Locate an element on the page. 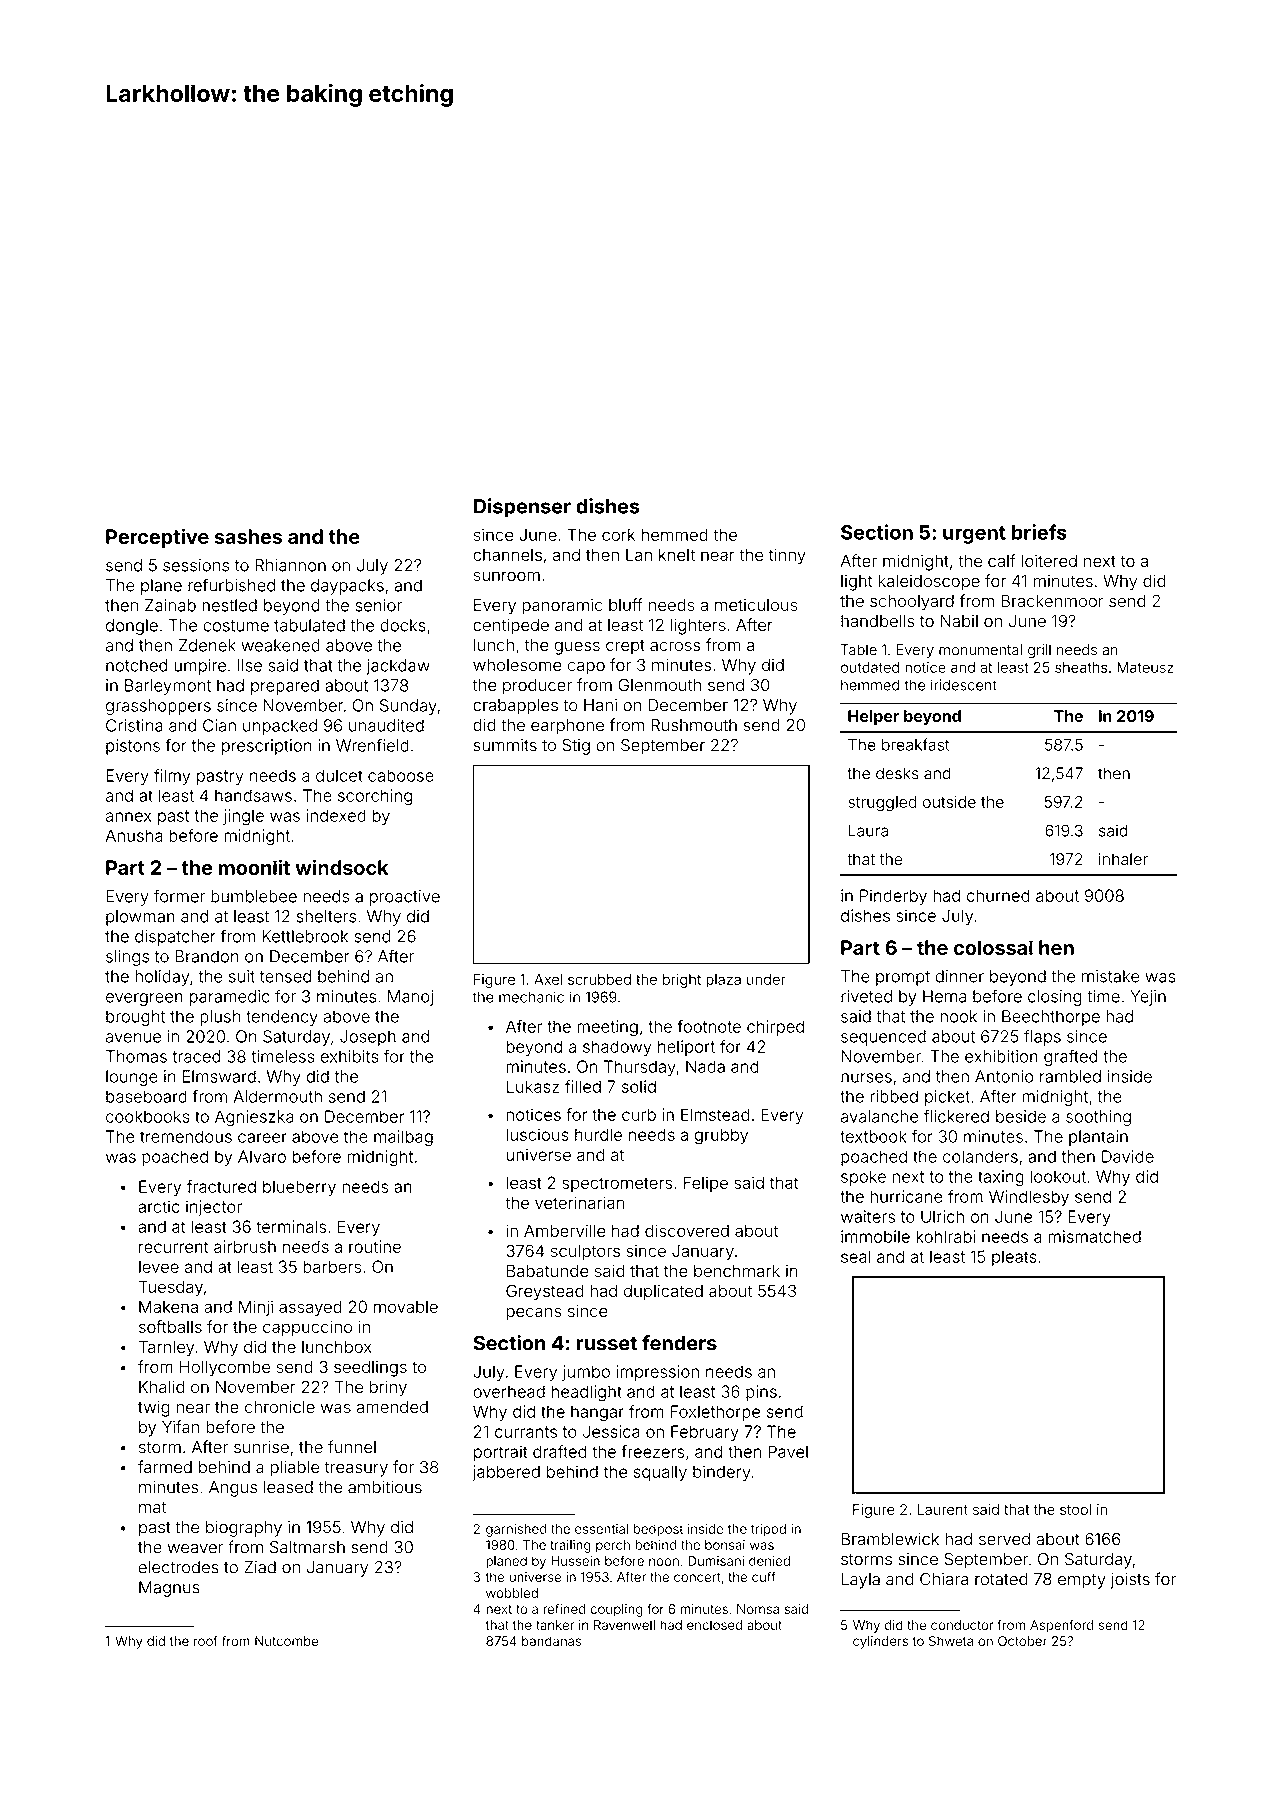 This document has height=1813, width=1282. colanders is located at coordinates (980, 1156).
